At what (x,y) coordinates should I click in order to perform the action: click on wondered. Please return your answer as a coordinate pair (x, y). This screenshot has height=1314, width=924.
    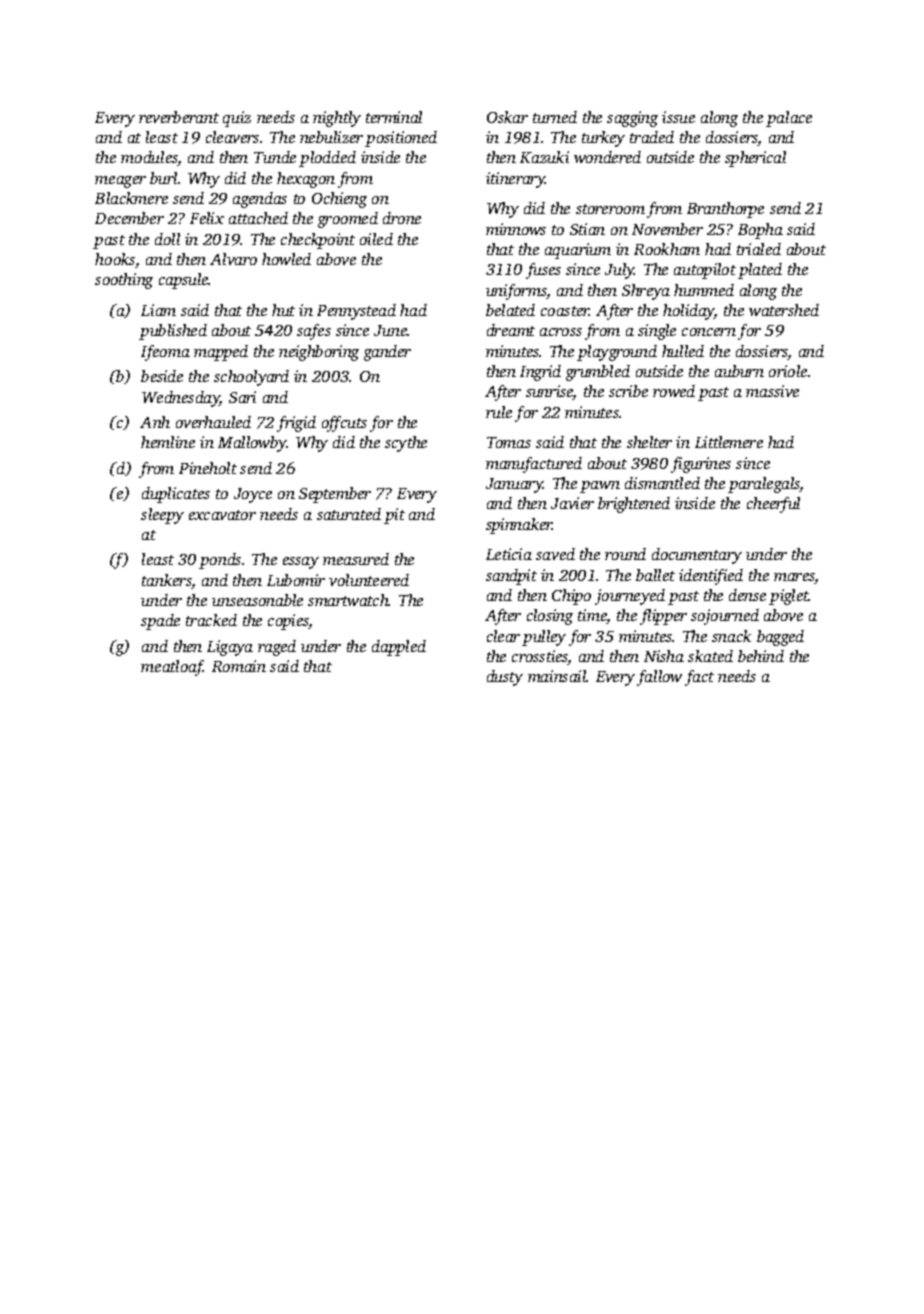
    Looking at the image, I should click on (607, 157).
